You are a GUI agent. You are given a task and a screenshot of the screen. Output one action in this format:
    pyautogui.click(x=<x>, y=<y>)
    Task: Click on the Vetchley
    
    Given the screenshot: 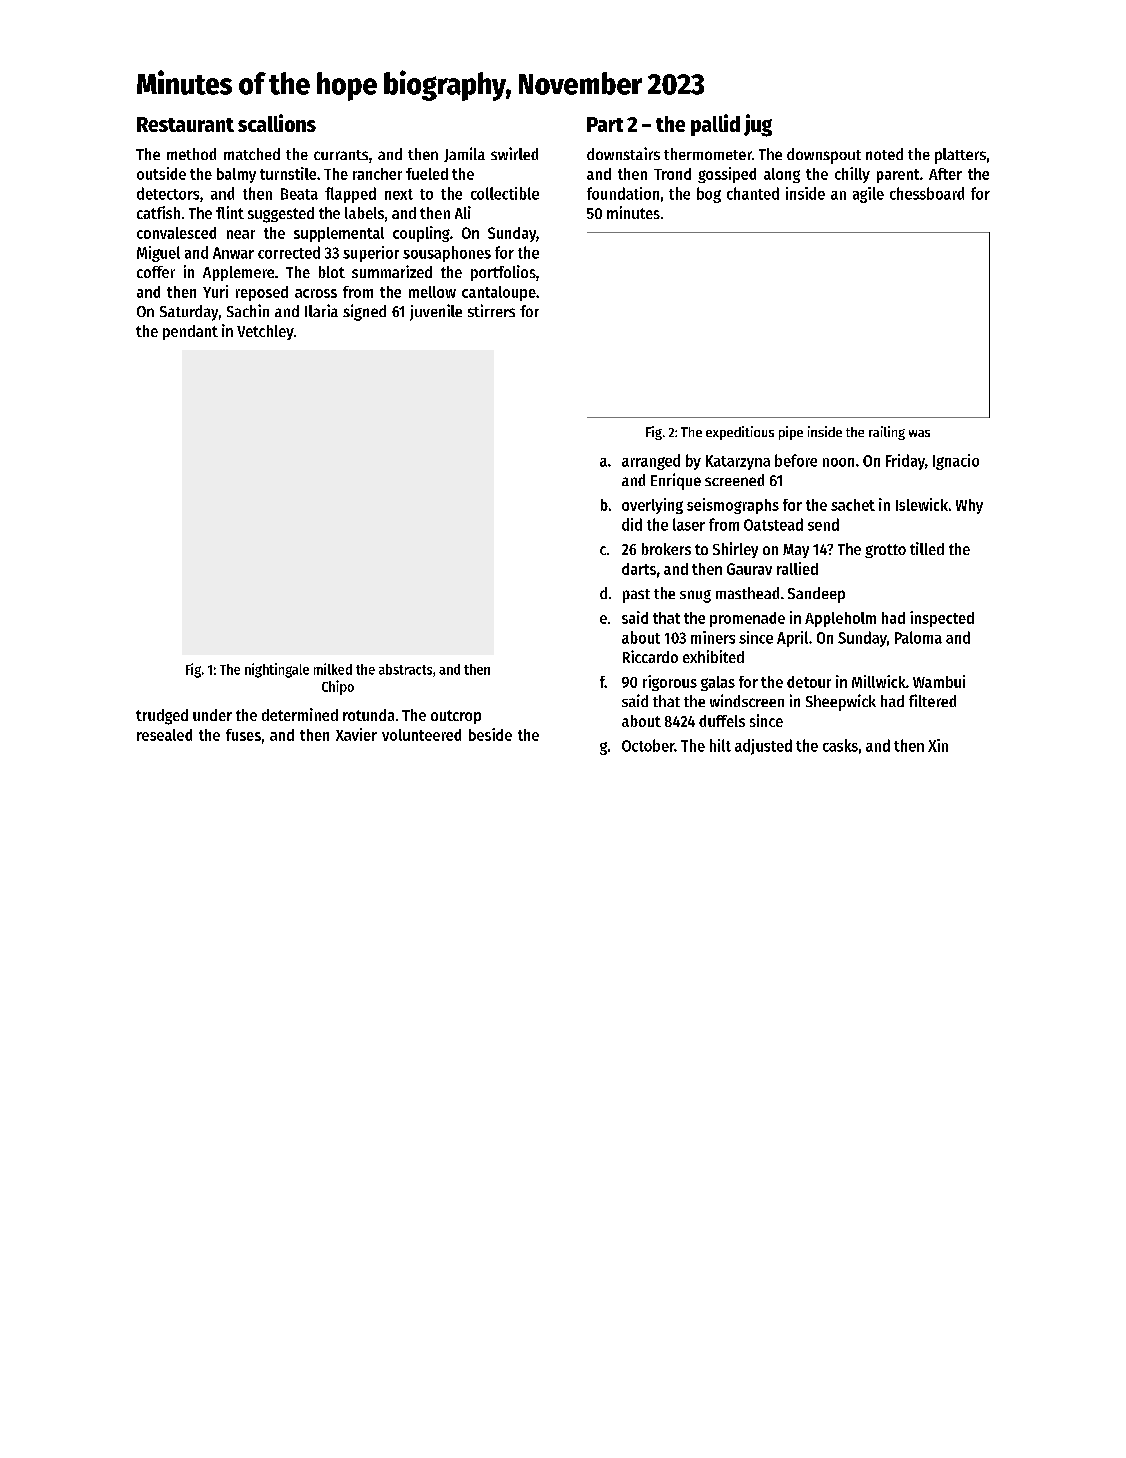 What is the action you would take?
    pyautogui.click(x=265, y=332)
